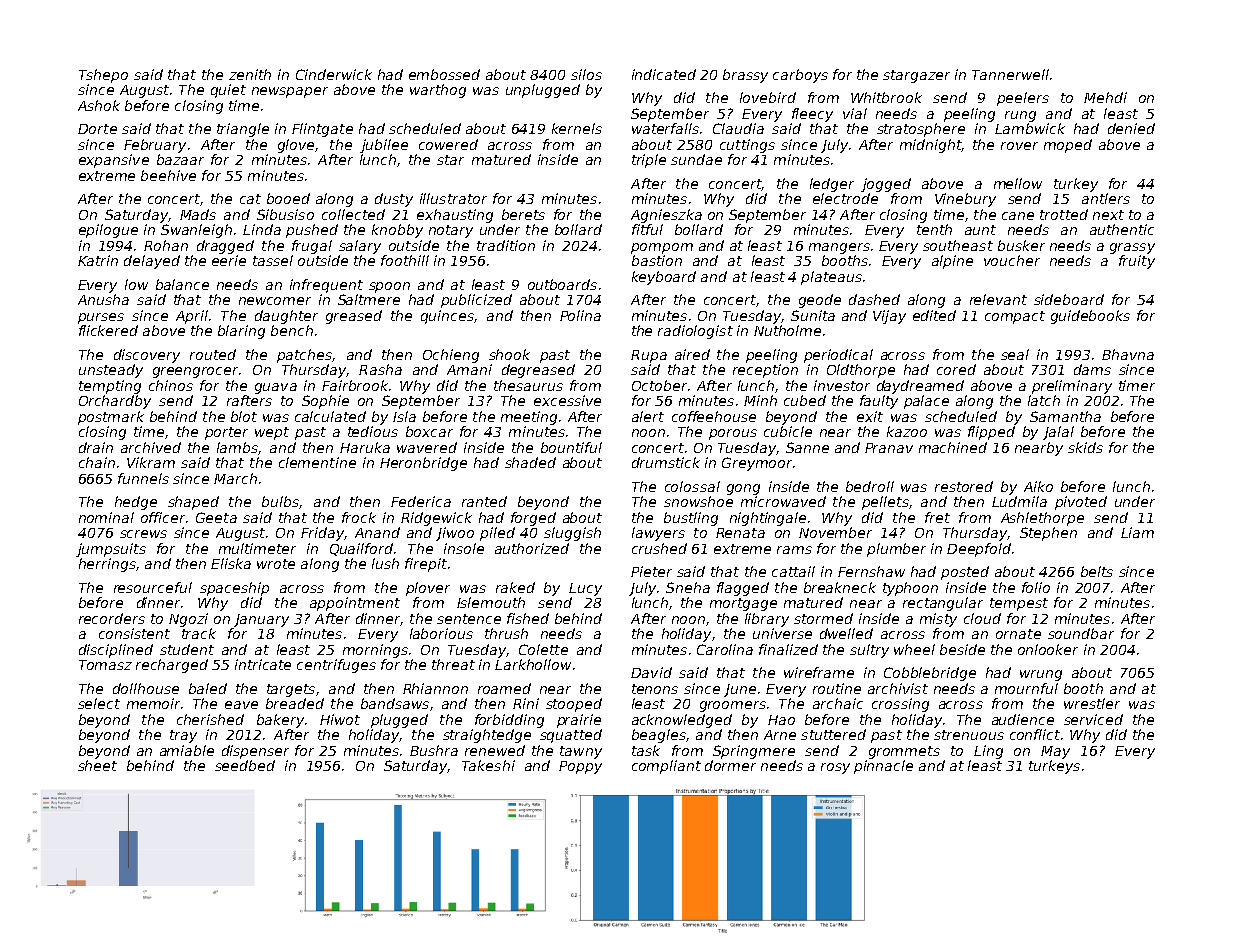 This document has width=1233, height=952. Describe the element at coordinates (1090, 317) in the document. I see `guidebooks` at that location.
